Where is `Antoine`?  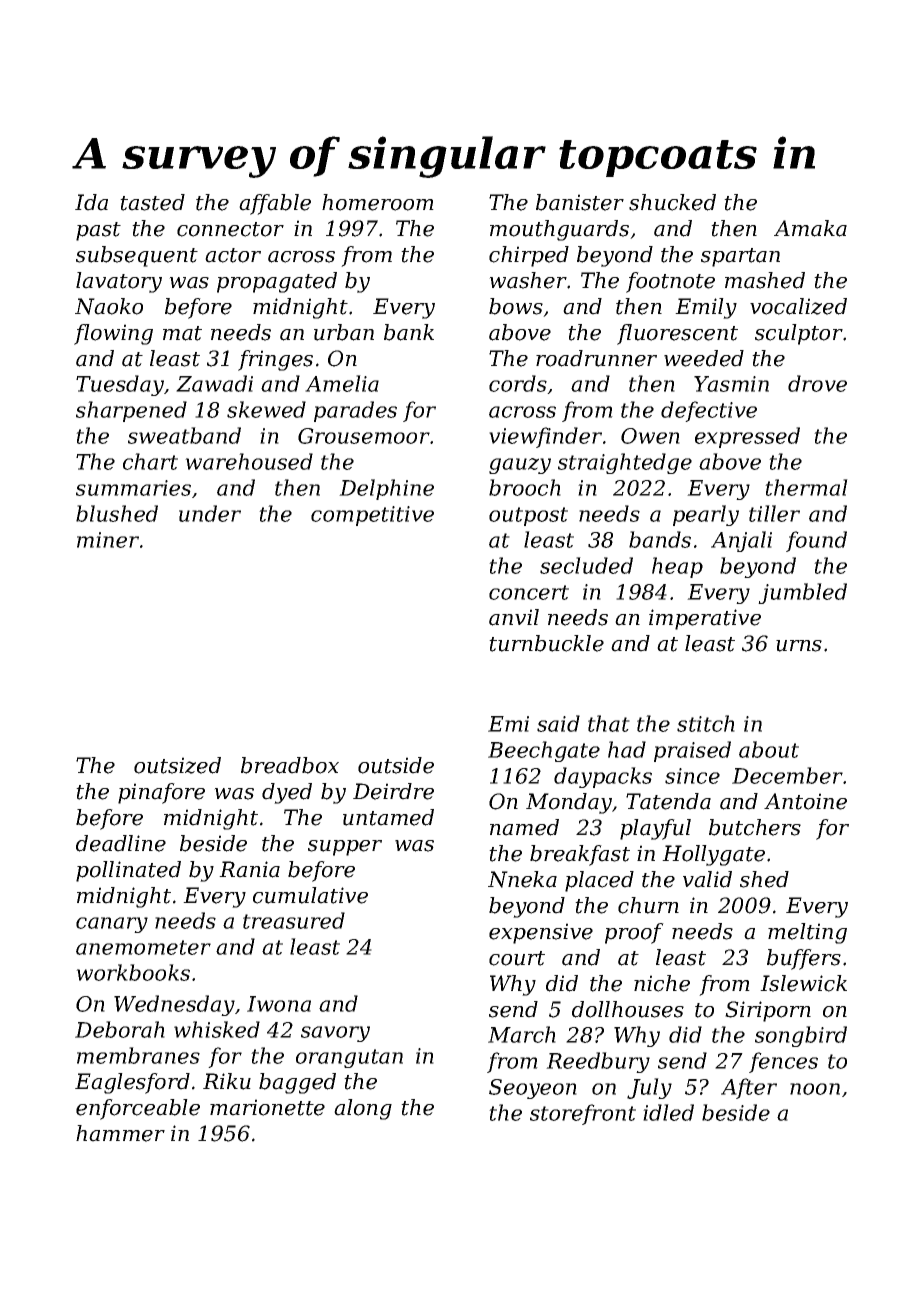 Antoine is located at coordinates (805, 801).
